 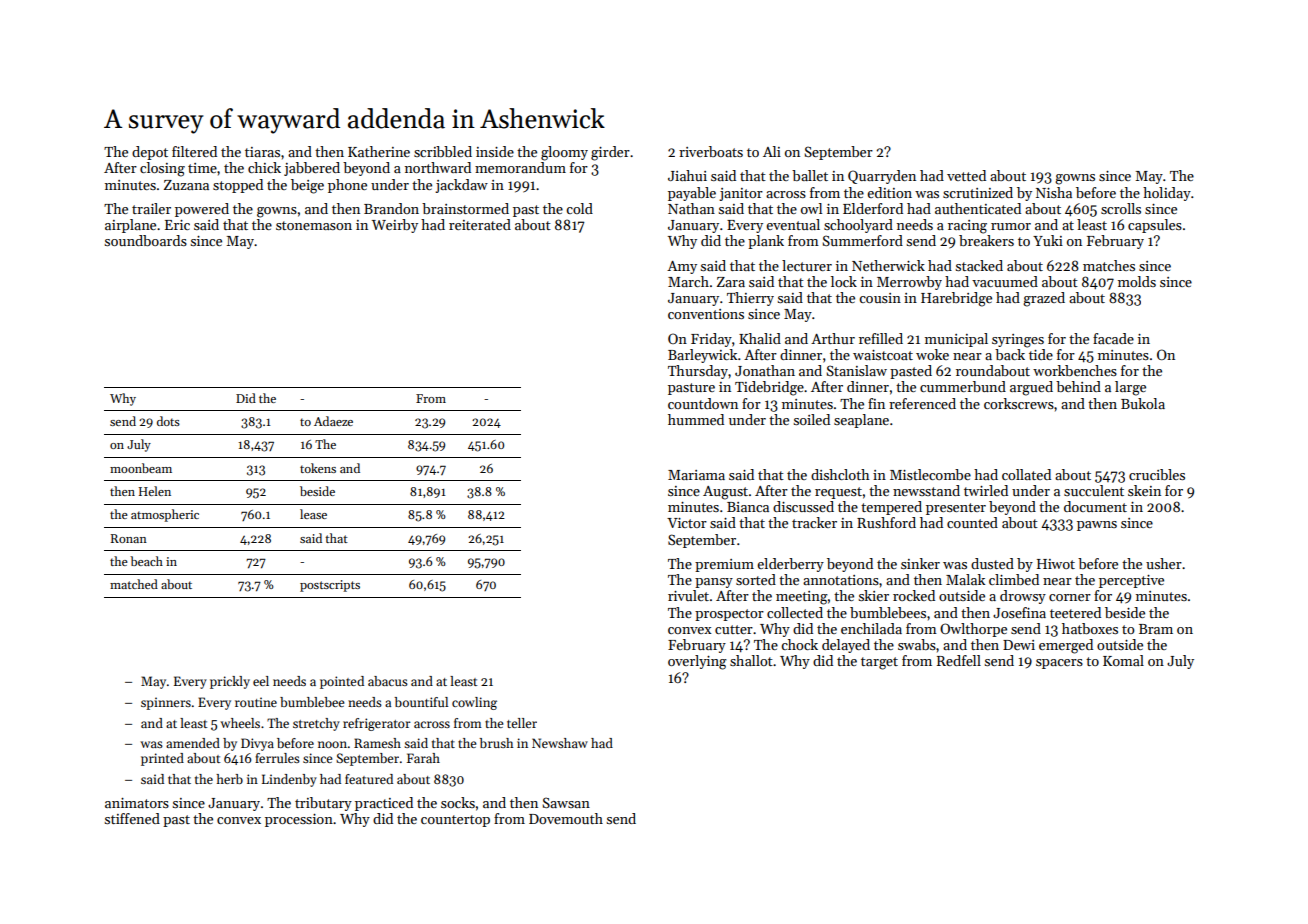 I want to click on lock, so click(x=844, y=281).
